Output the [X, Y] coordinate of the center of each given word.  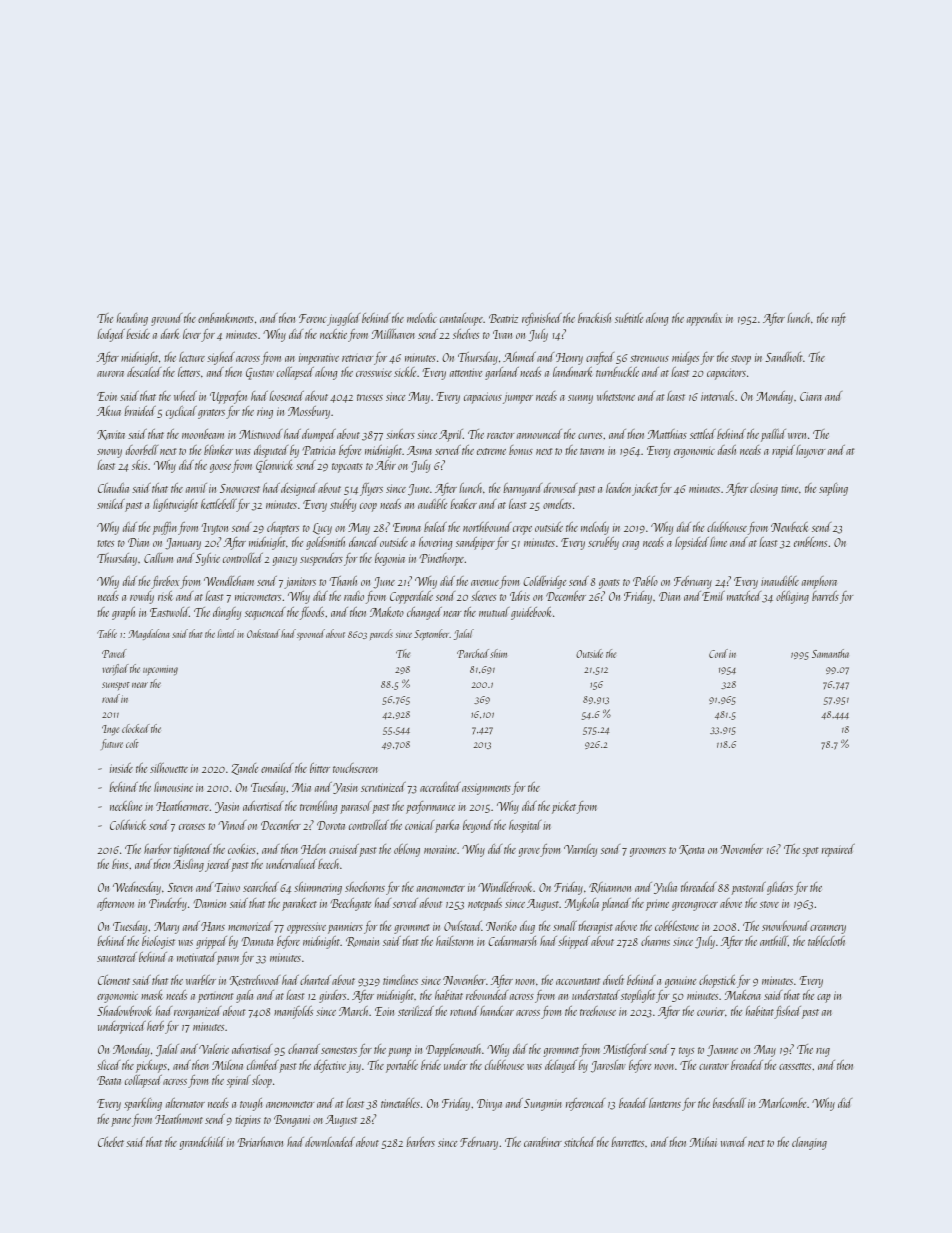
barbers [420, 1142]
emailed [277, 768]
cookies [242, 849]
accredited [440, 787]
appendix [704, 319]
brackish [594, 318]
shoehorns [365, 887]
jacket [645, 489]
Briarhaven [260, 1142]
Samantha [830, 653]
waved [733, 1142]
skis [139, 465]
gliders [780, 888]
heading [132, 319]
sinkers [400, 434]
